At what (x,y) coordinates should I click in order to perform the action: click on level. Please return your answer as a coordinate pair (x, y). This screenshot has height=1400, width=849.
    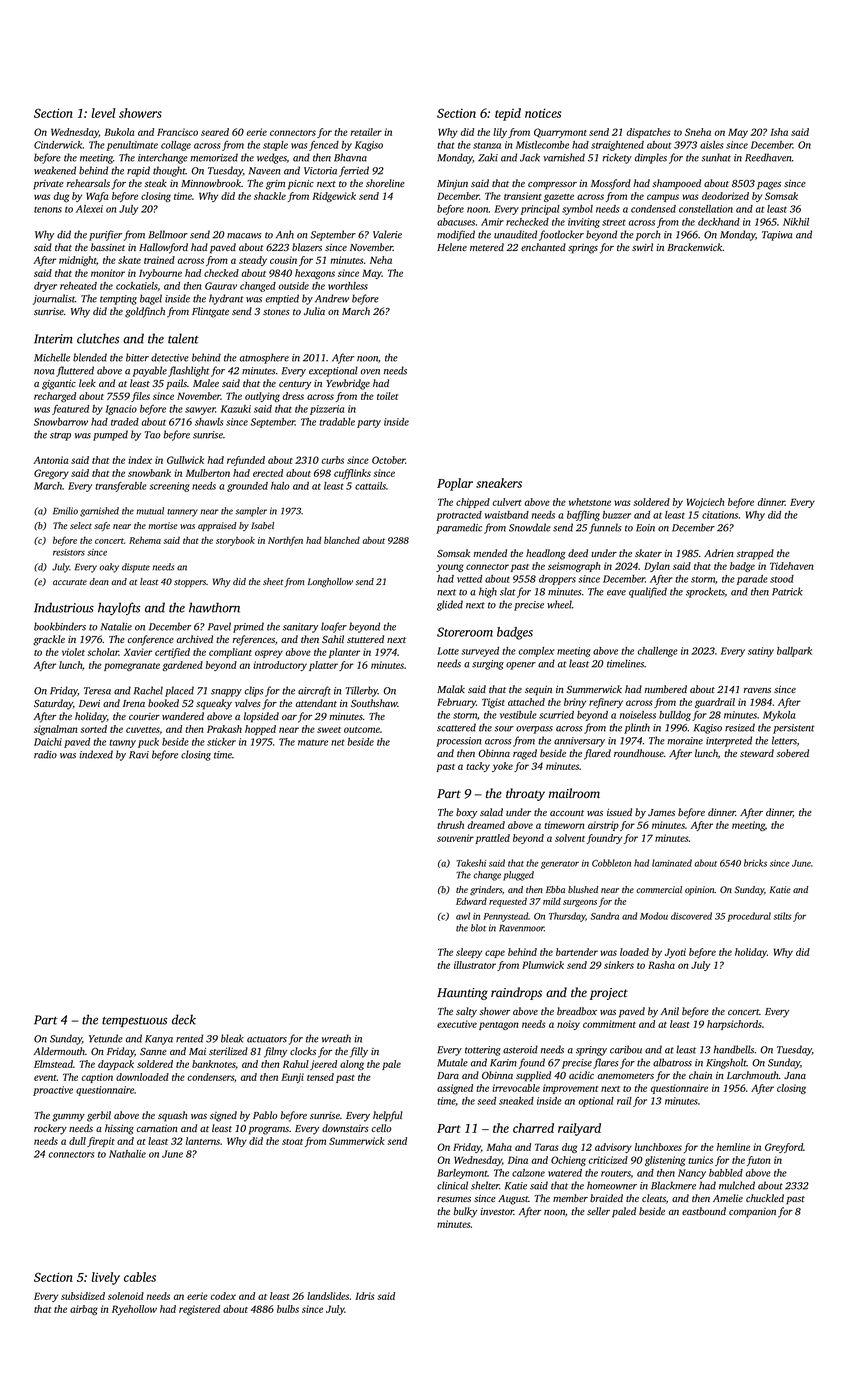
    Looking at the image, I should click on (103, 113).
